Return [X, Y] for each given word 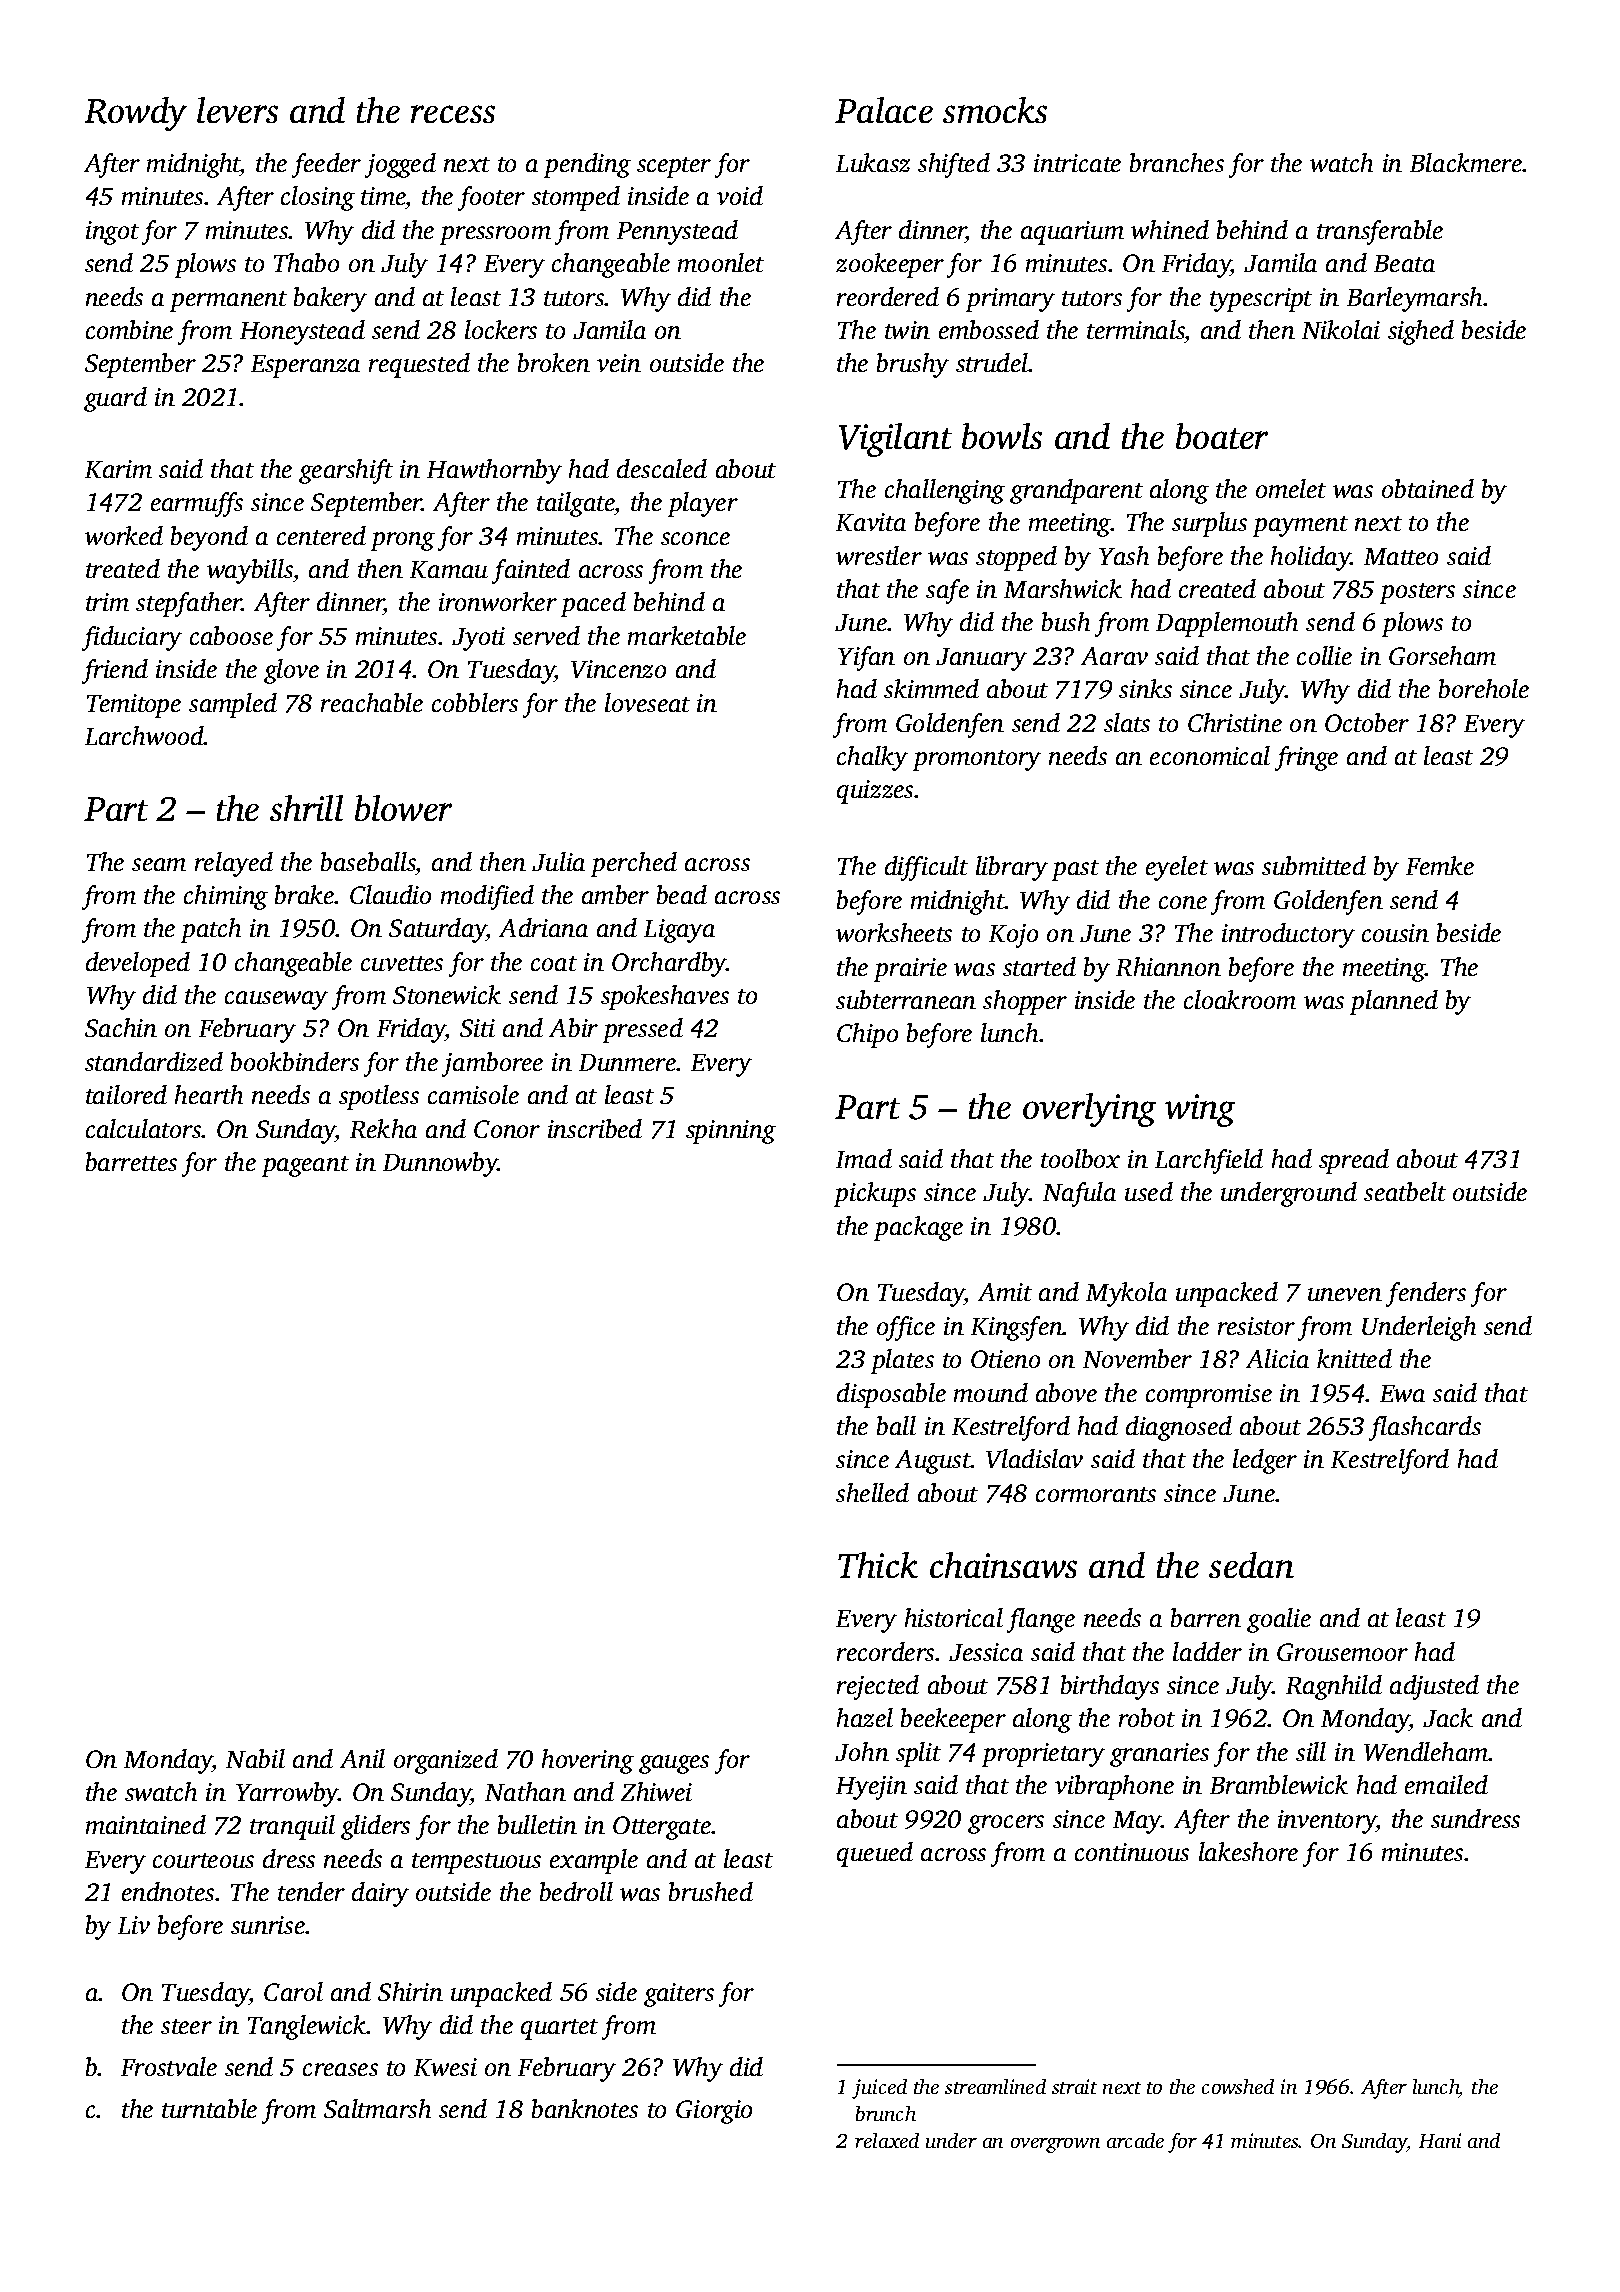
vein [619, 363]
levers [237, 110]
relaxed [887, 2140]
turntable [209, 2108]
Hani [1440, 2140]
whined [1170, 229]
